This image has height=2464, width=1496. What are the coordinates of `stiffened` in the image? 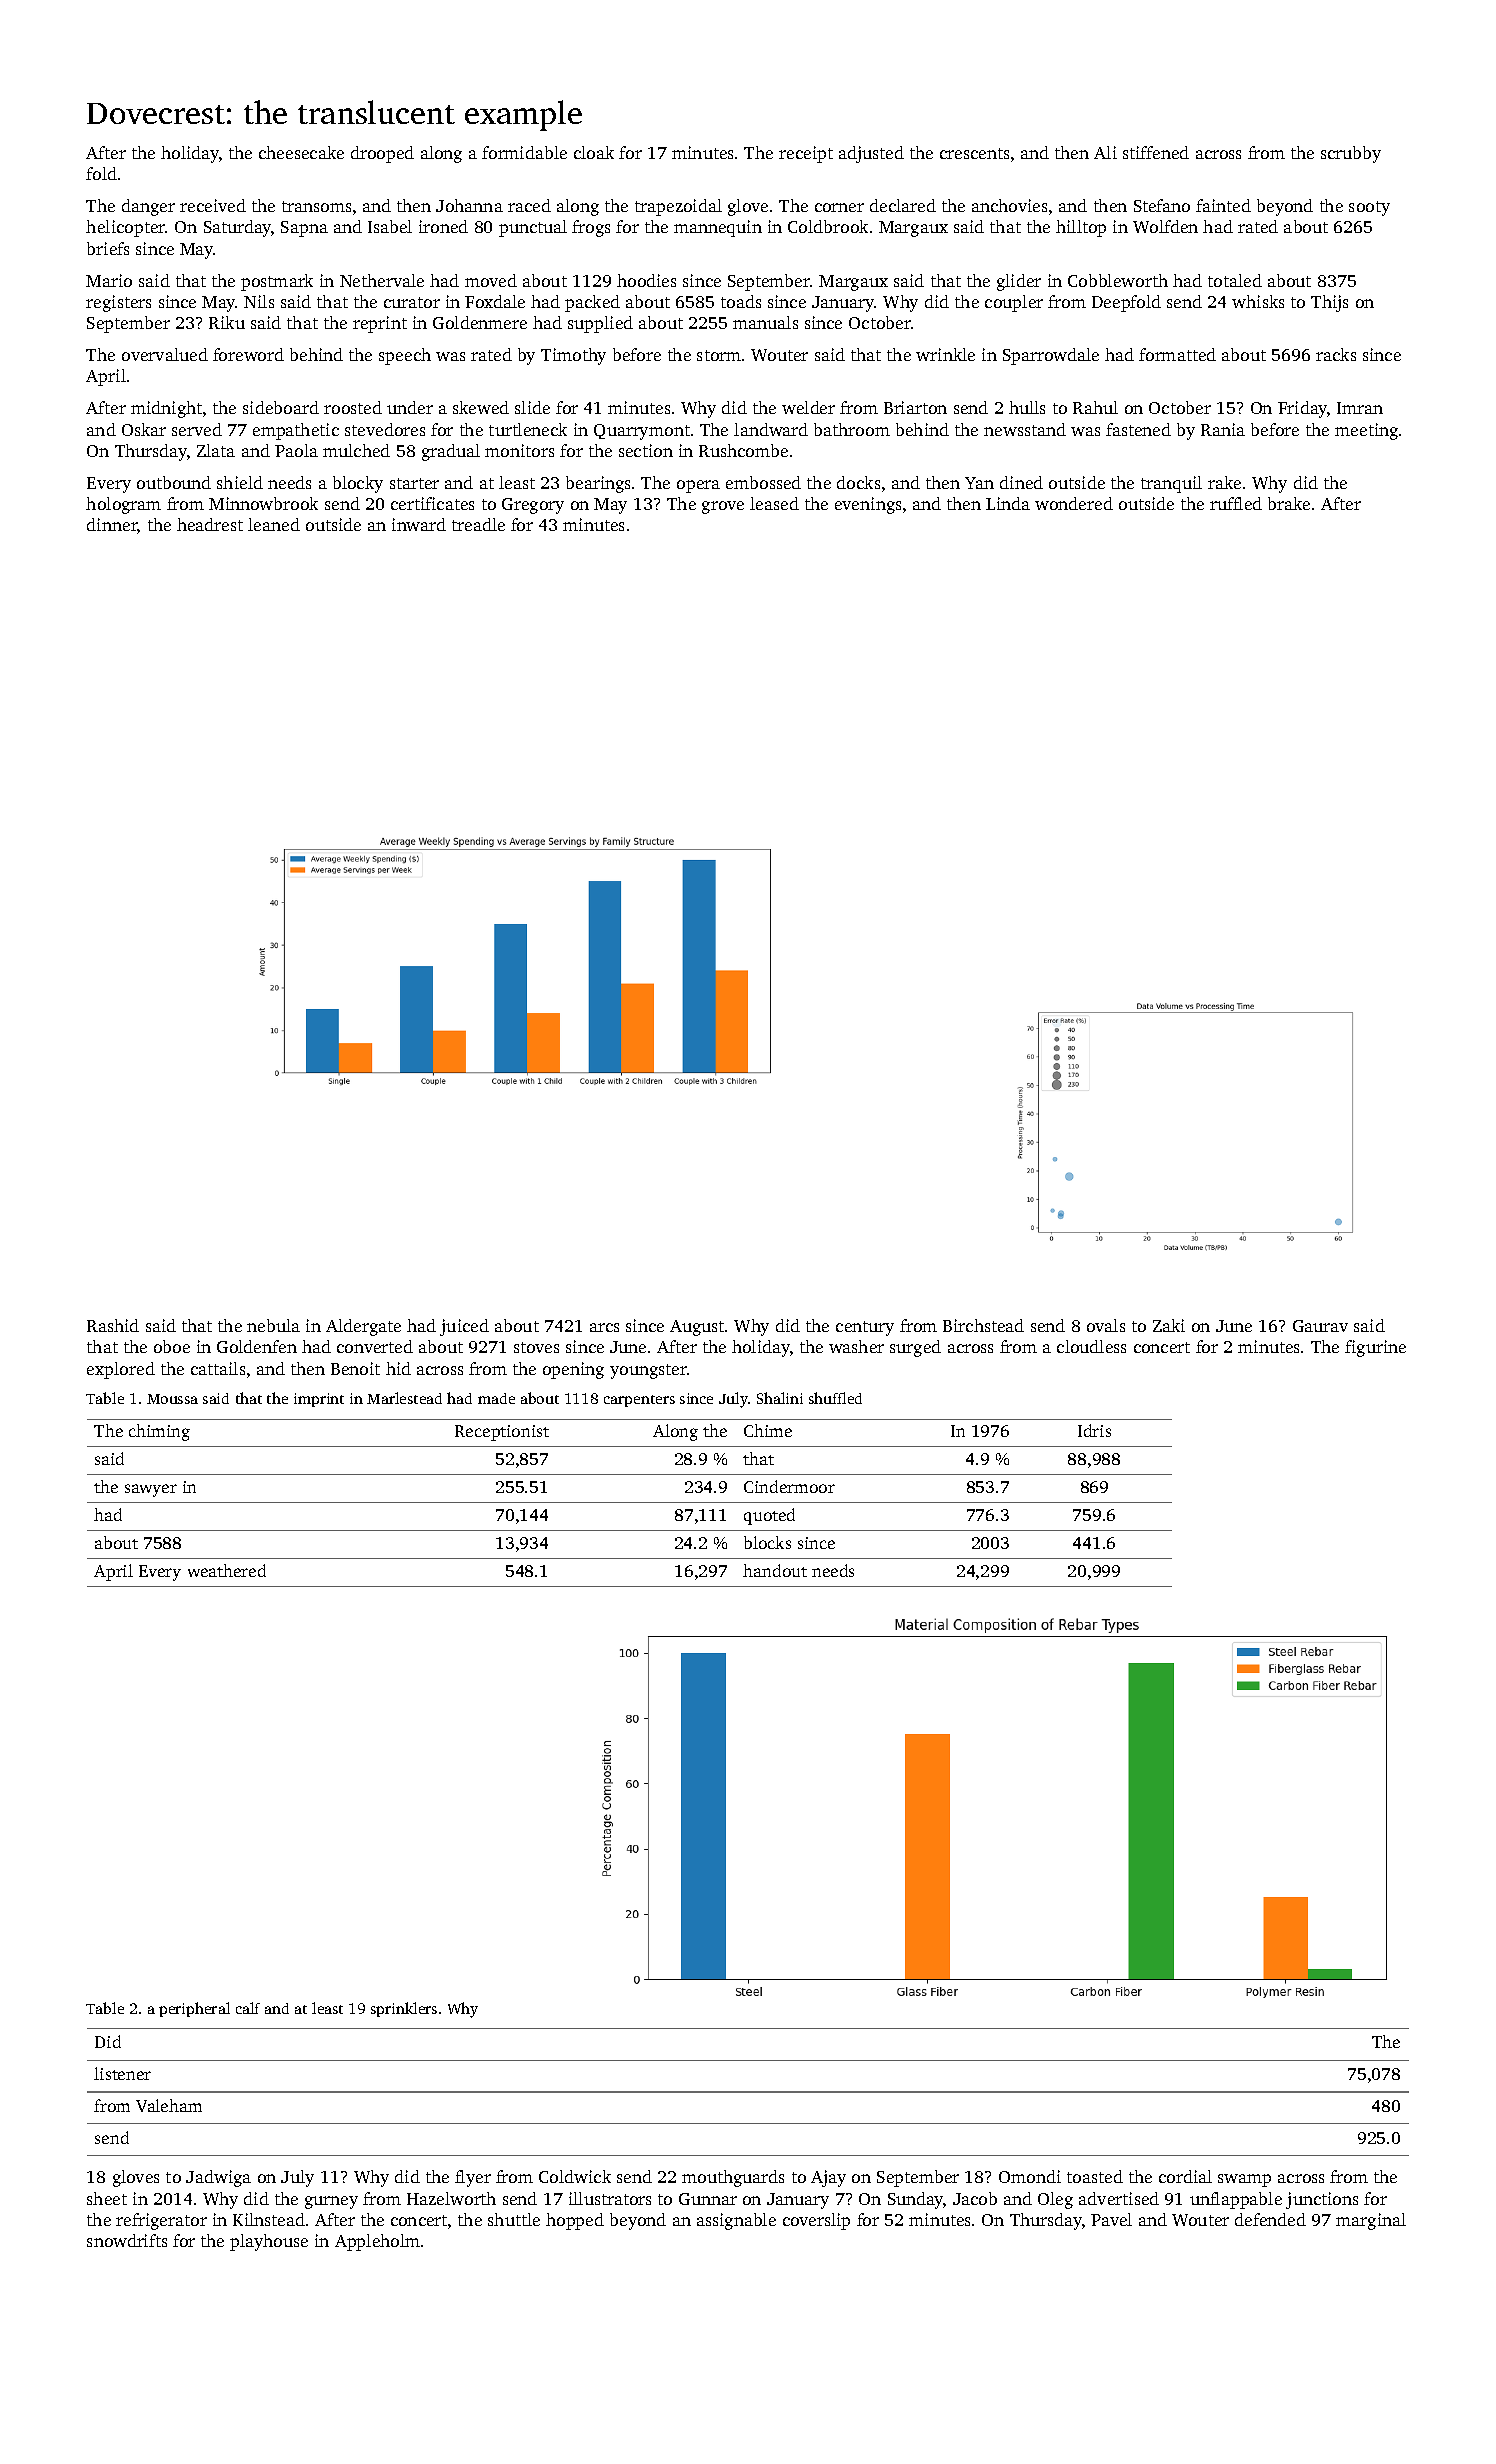 It's located at (1156, 152).
